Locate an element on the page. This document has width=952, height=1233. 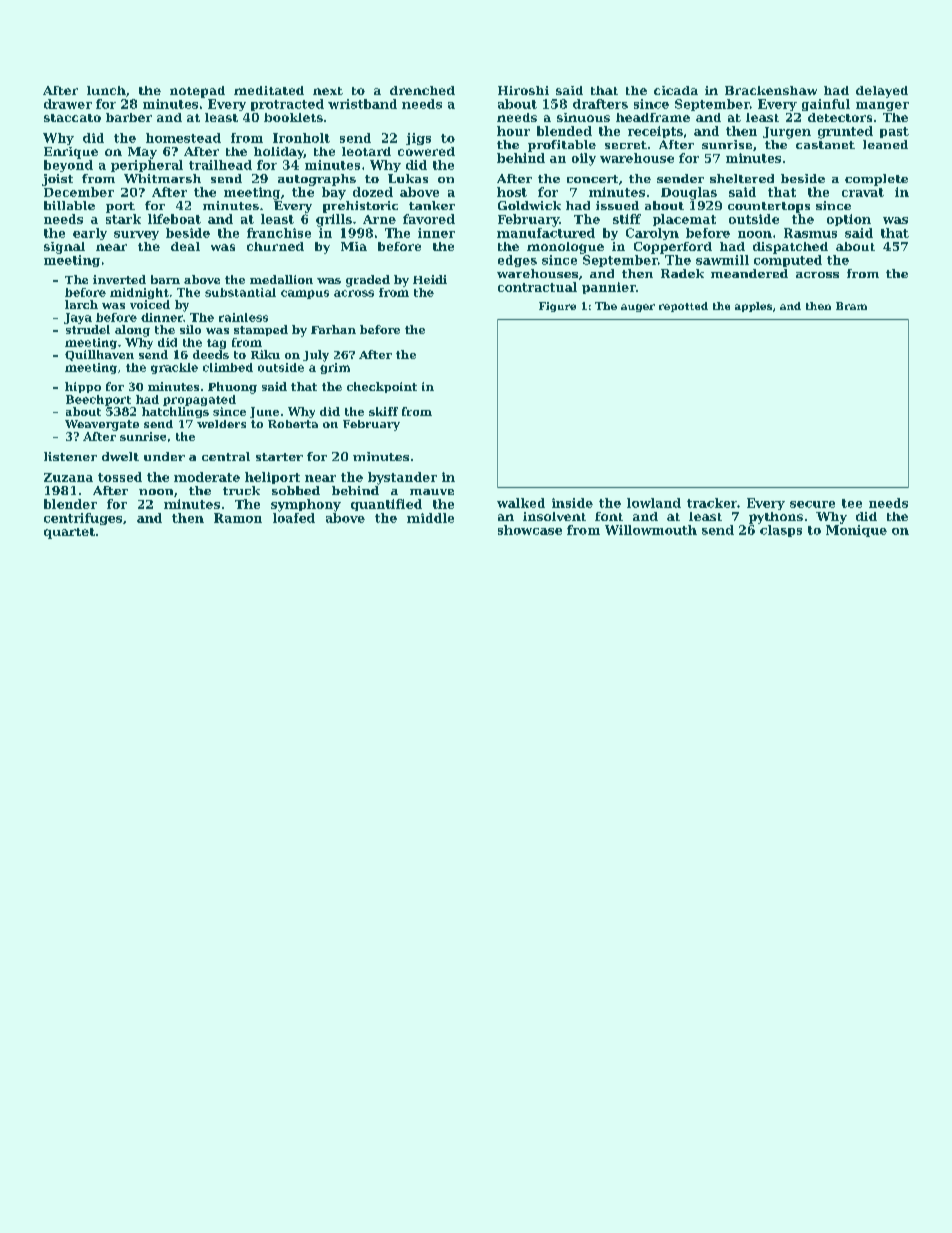
Bram is located at coordinates (851, 306).
